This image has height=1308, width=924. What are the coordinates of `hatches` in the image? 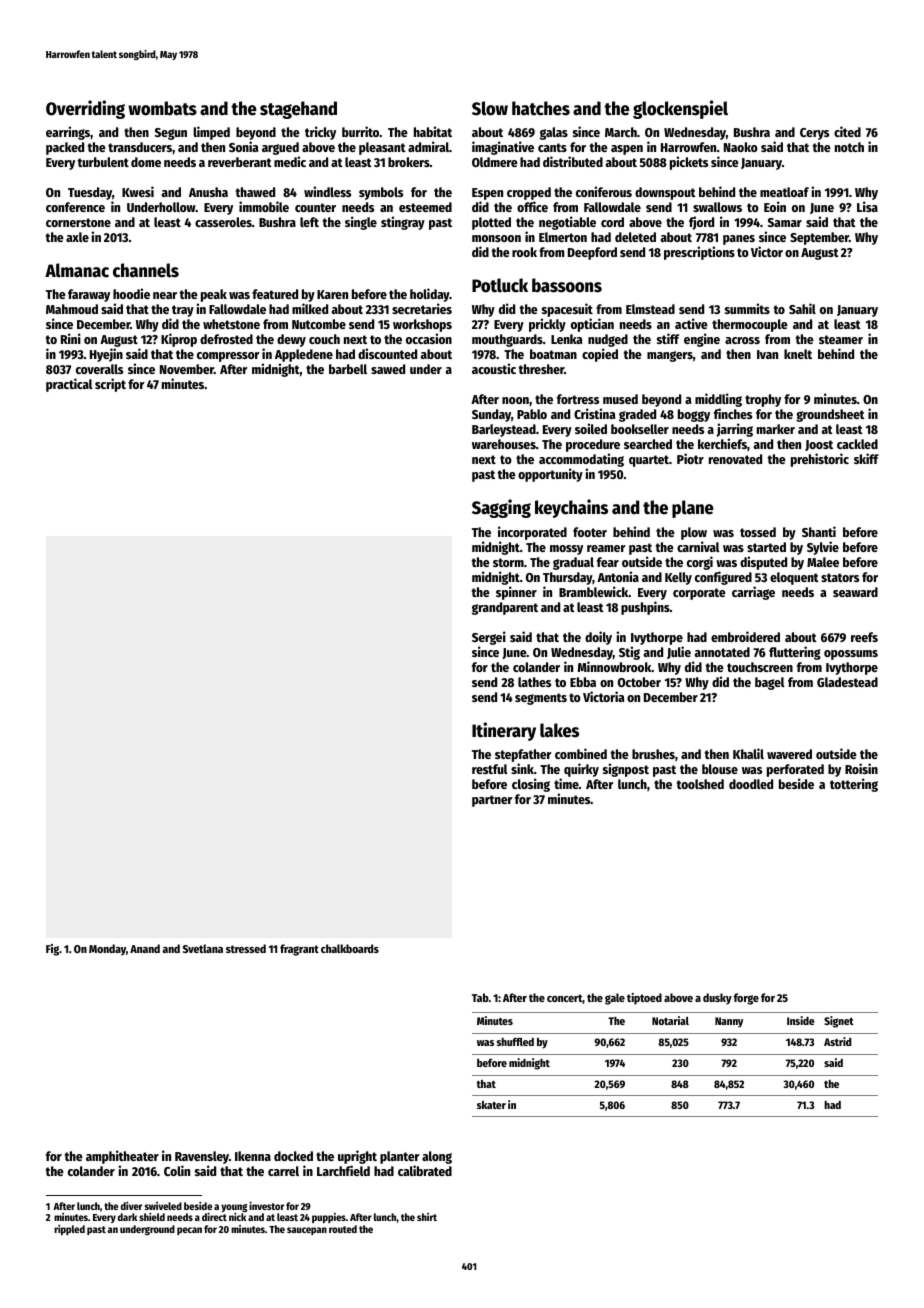 It's located at (541, 108).
